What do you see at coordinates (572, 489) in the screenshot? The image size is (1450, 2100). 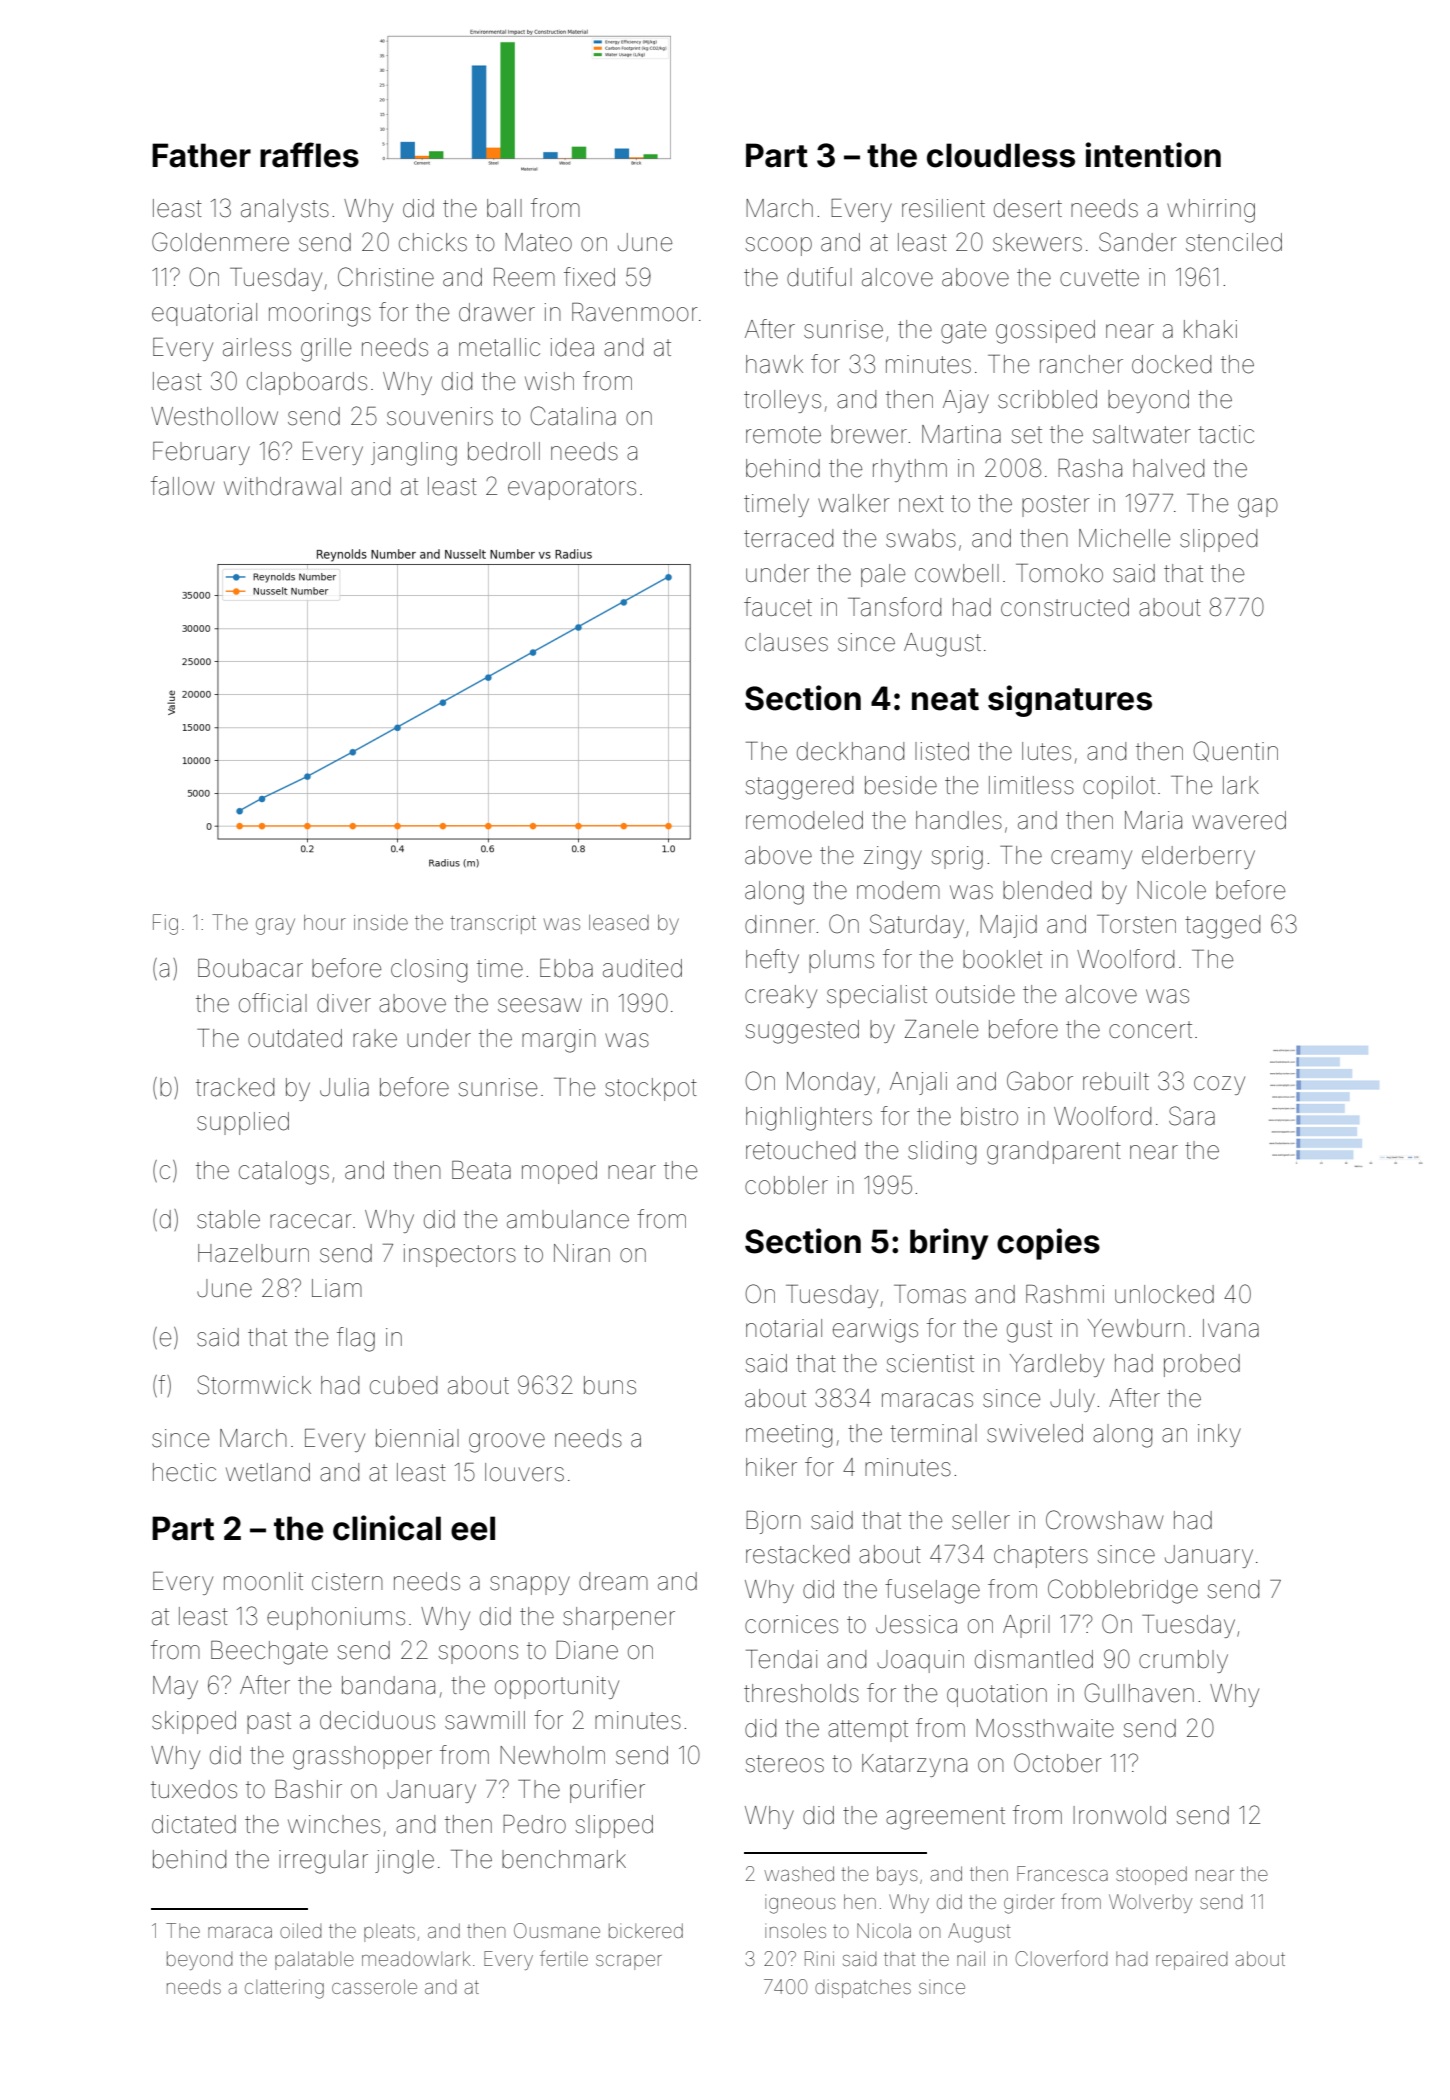 I see `evaporators` at bounding box center [572, 489].
